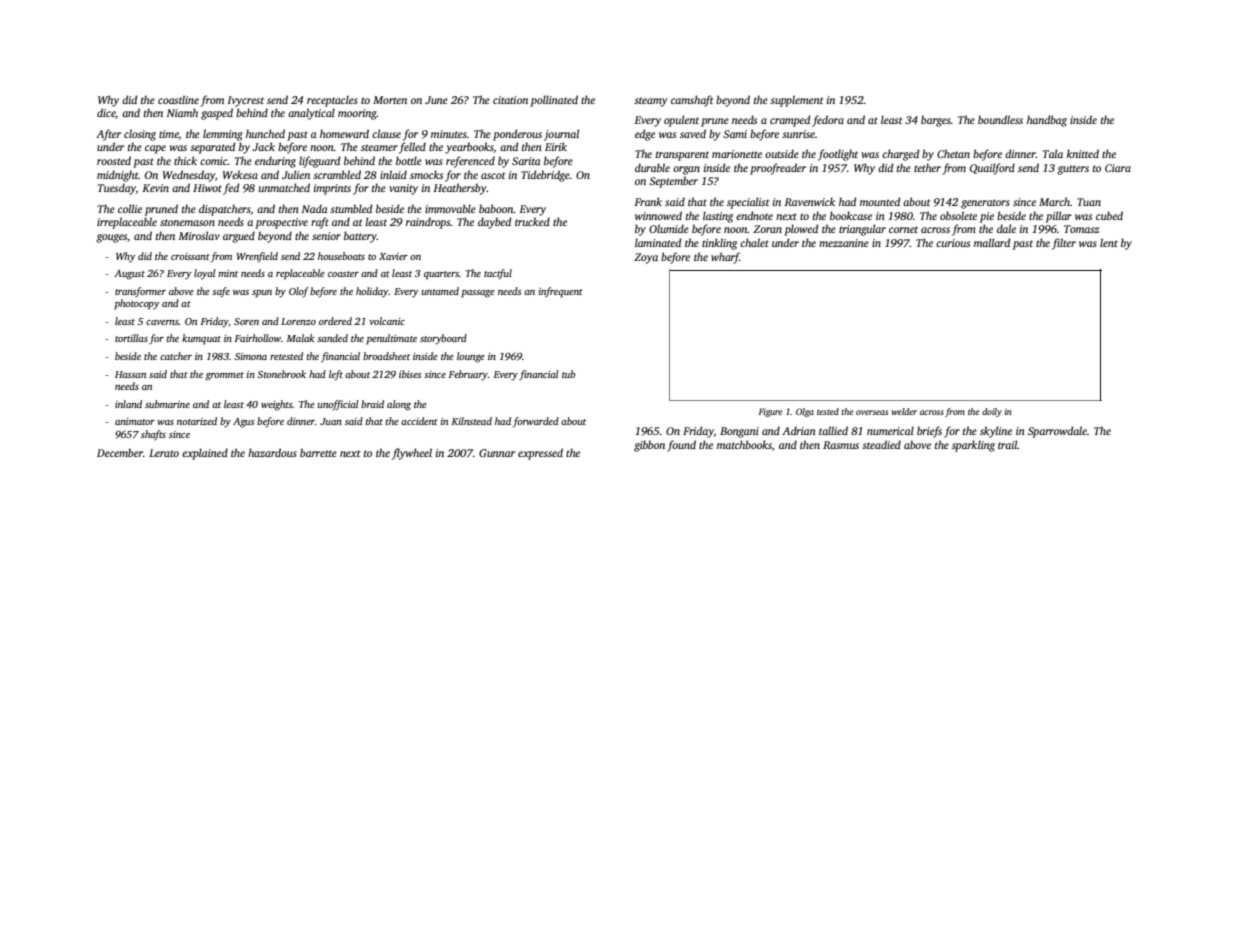  I want to click on endnote, so click(754, 215).
